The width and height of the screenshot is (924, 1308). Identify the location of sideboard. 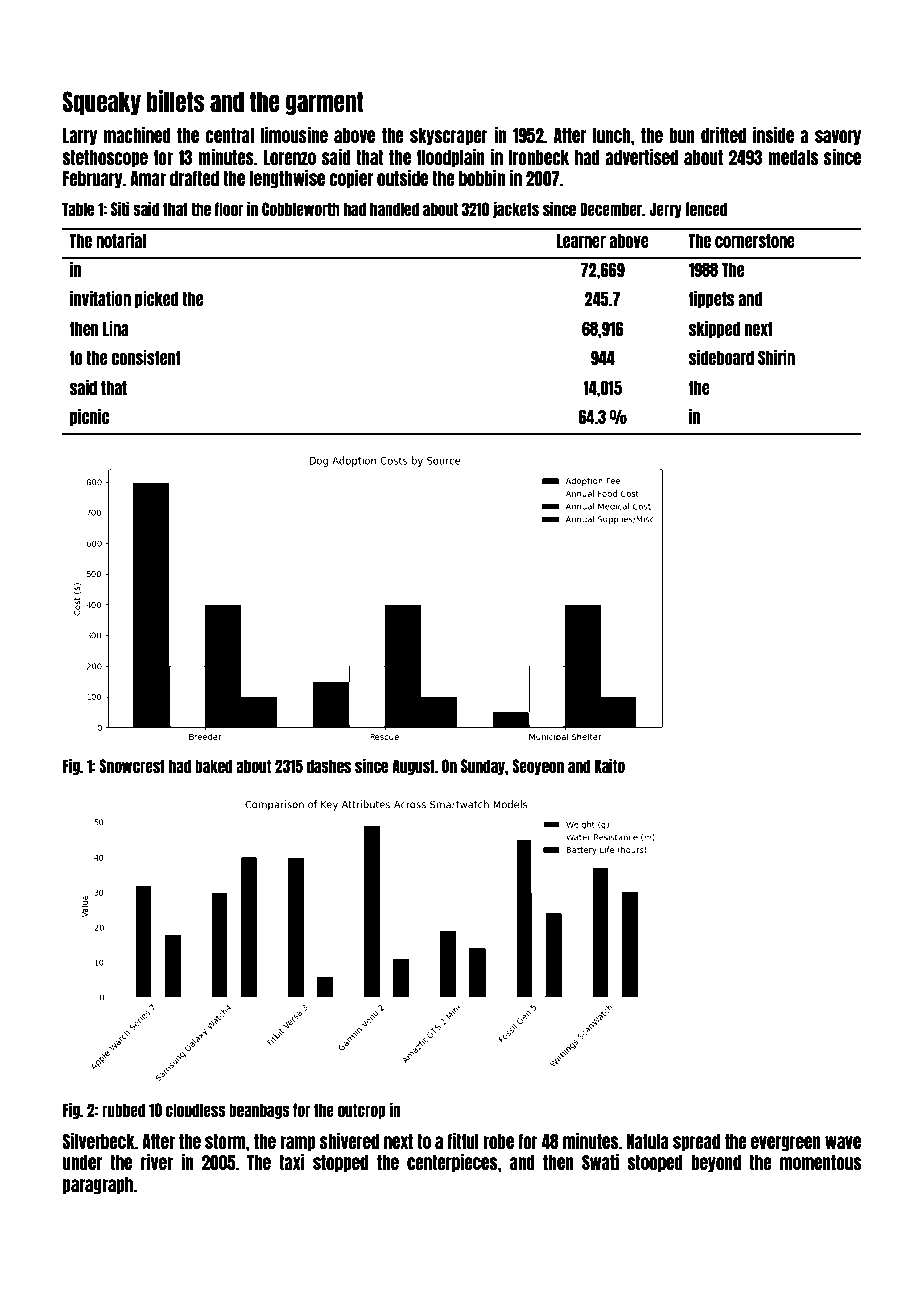
(721, 357).
